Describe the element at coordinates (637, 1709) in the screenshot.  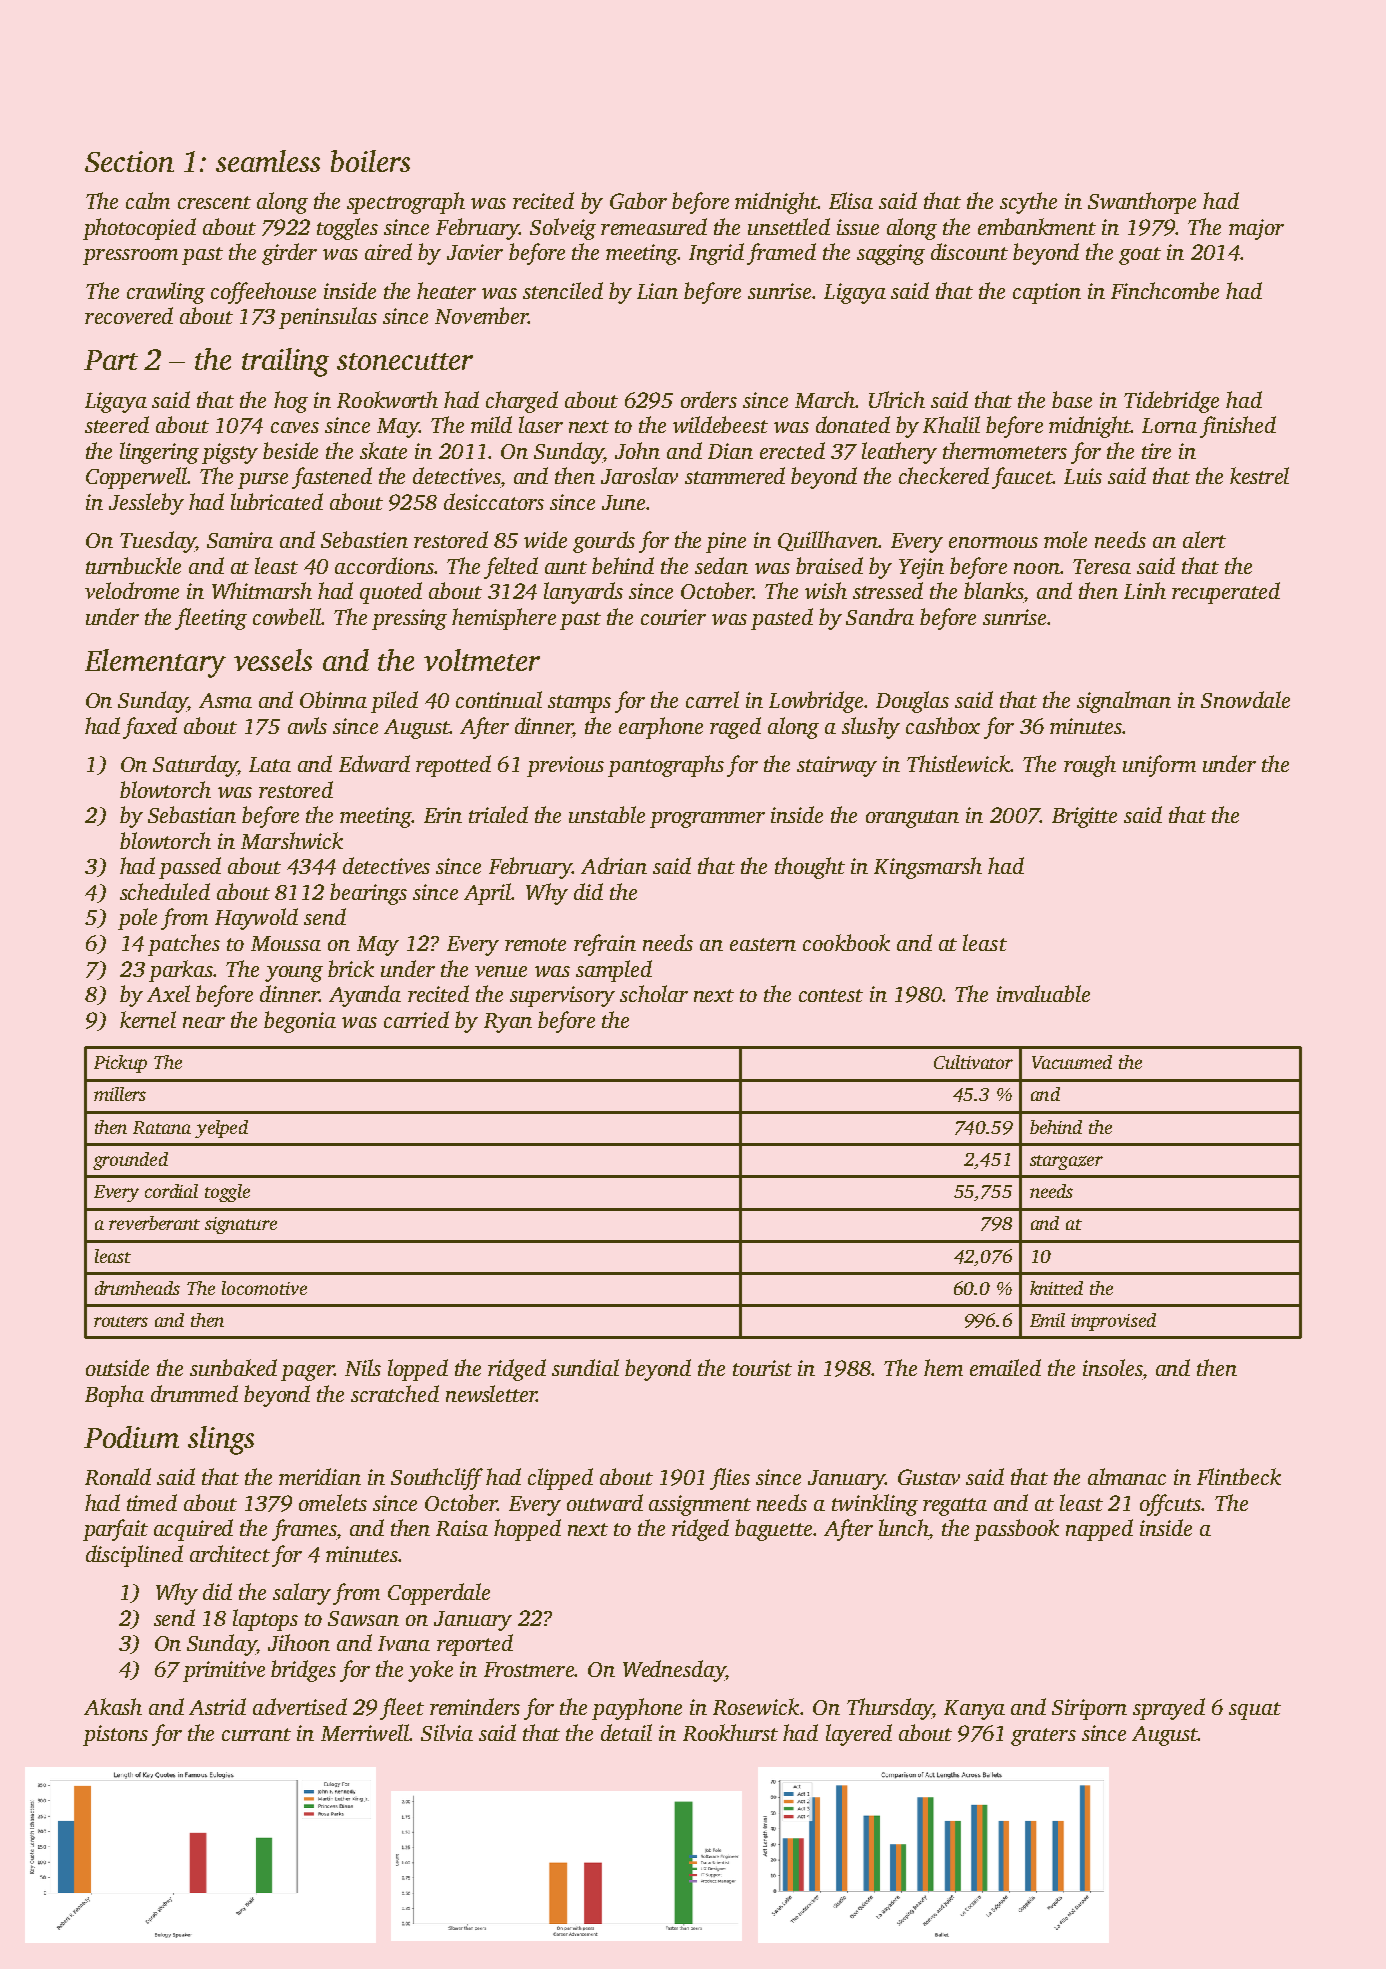
I see `payphone` at that location.
